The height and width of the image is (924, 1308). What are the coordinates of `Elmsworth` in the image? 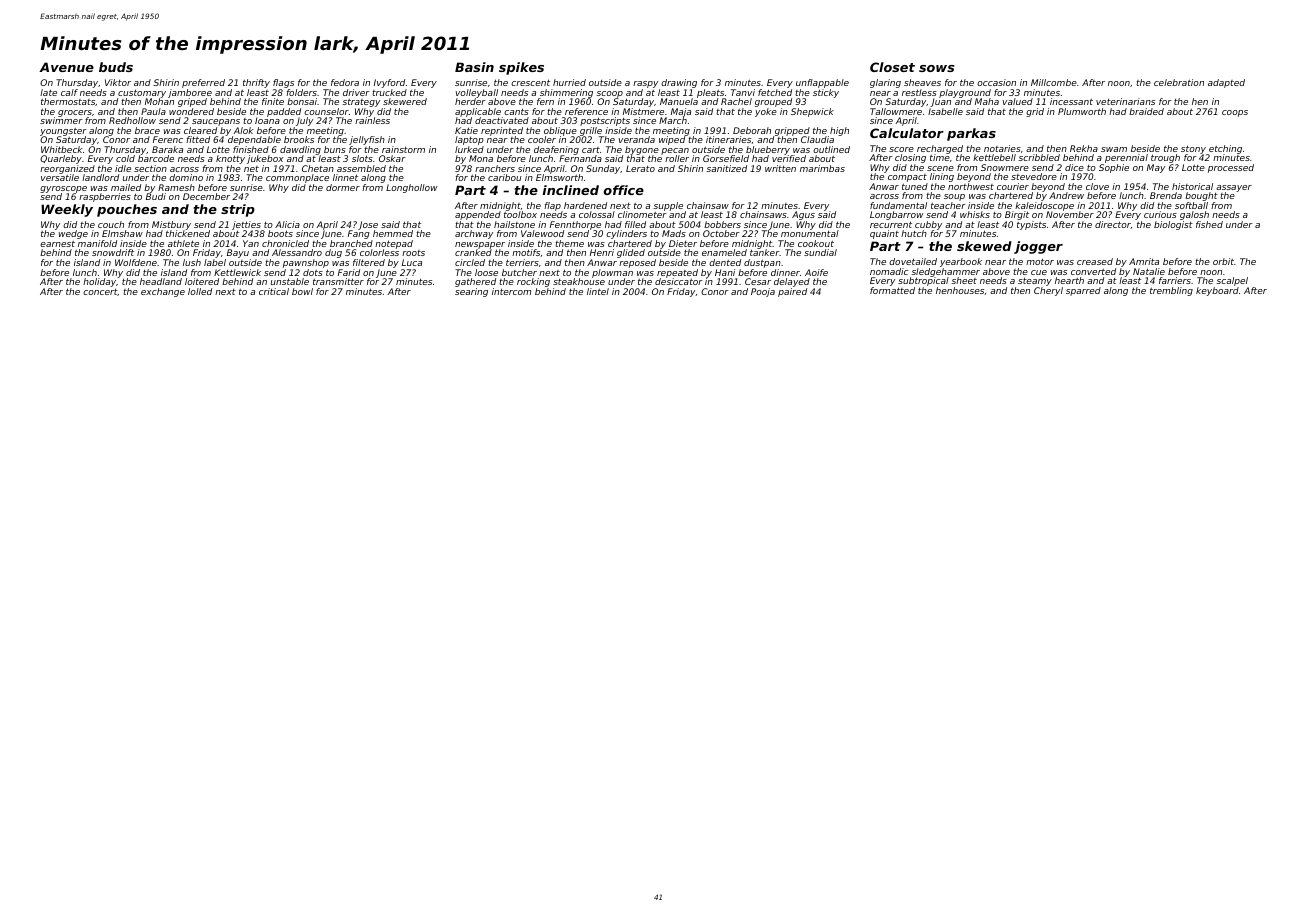 It's located at (559, 178).
